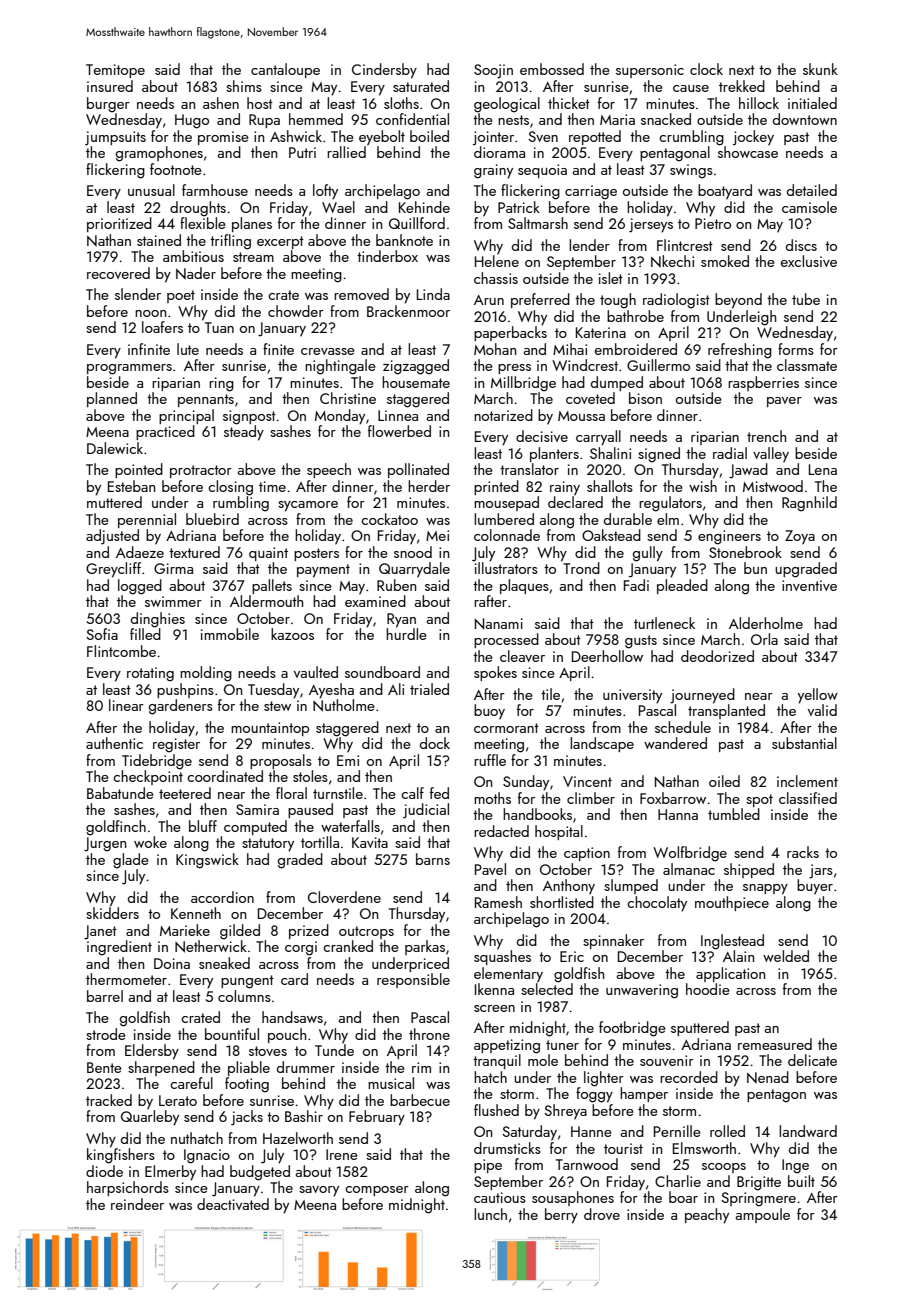  I want to click on Oakstead, so click(611, 535).
